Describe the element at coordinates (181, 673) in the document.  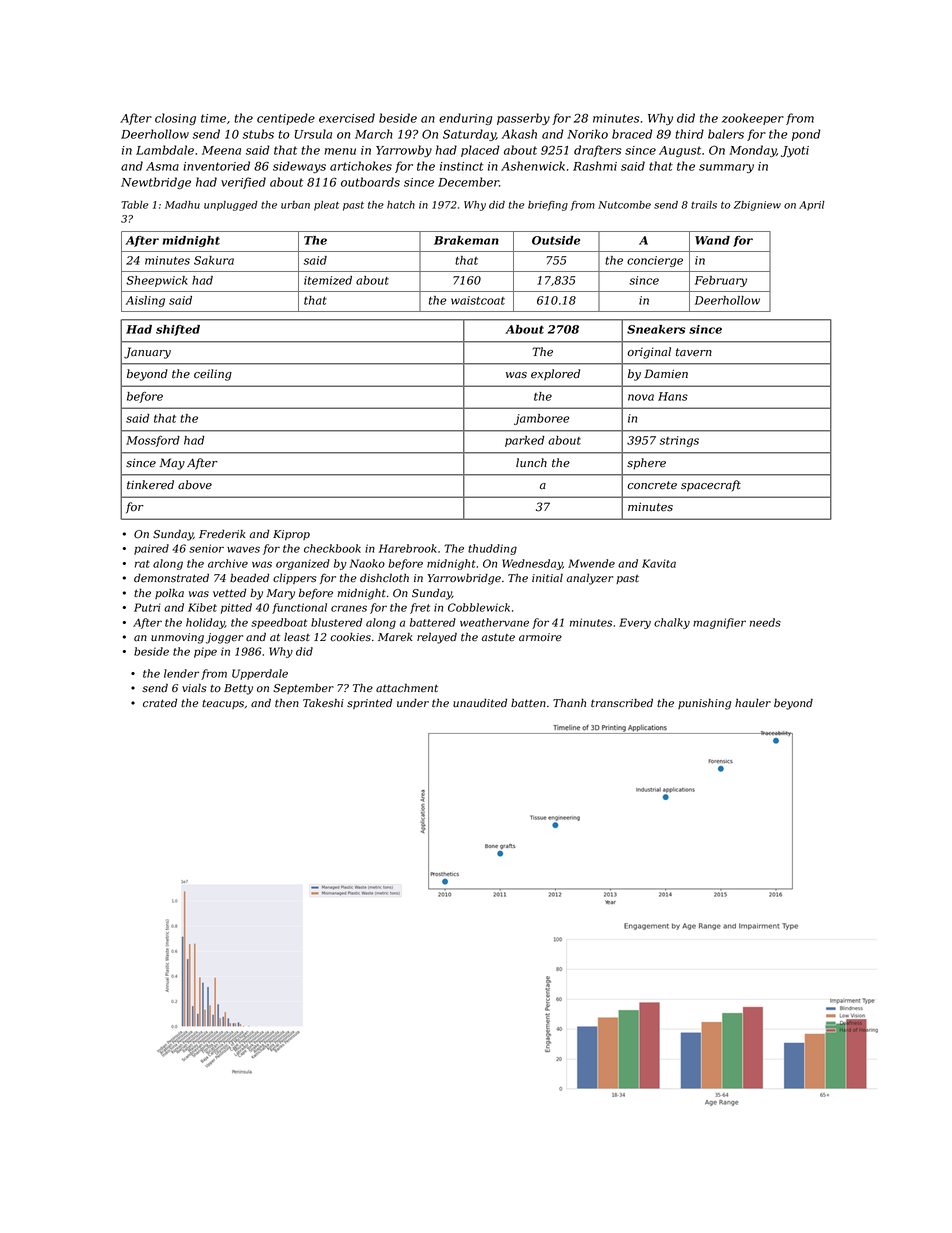
I see `lender` at that location.
